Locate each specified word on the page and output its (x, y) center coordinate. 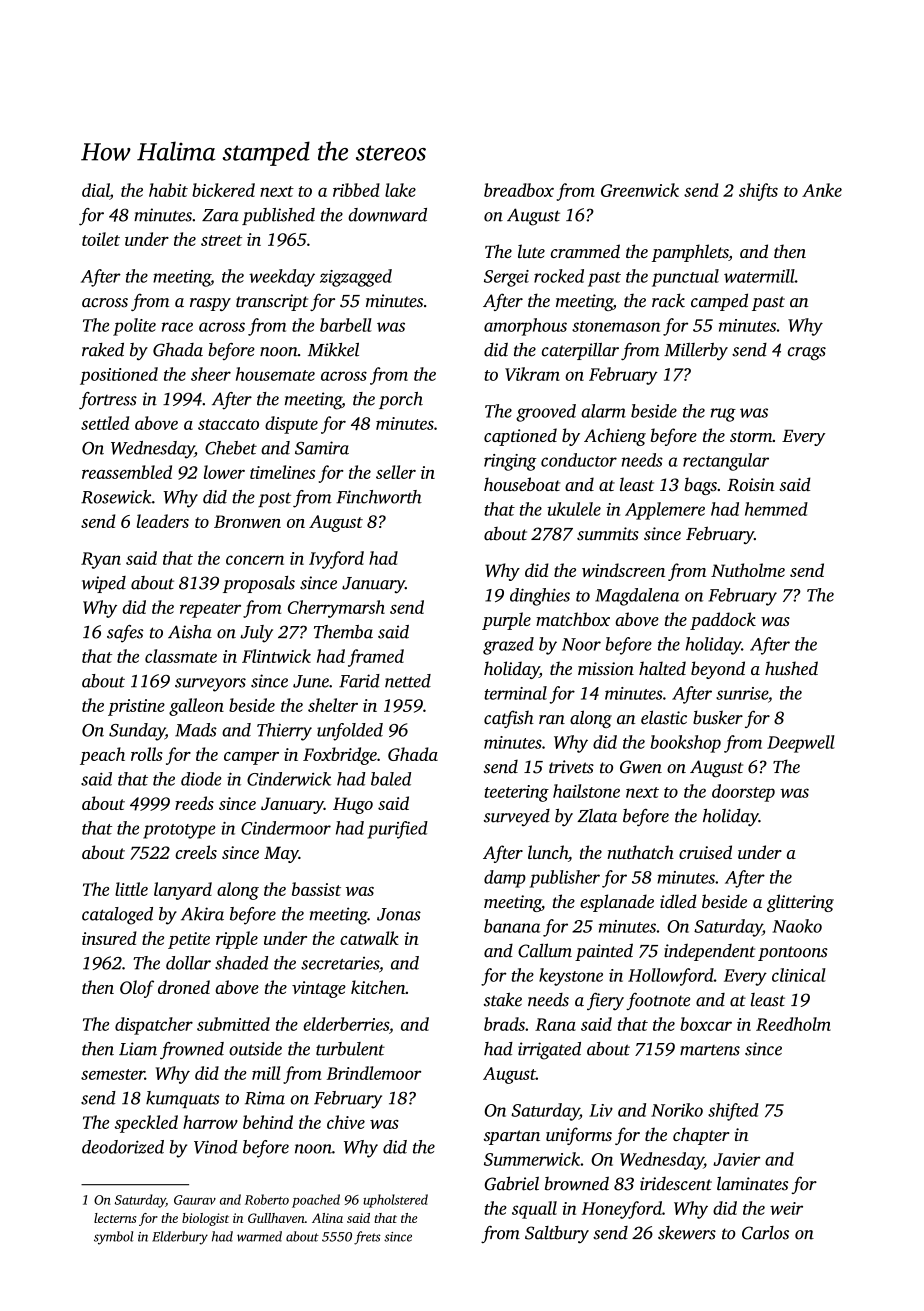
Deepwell (801, 744)
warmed (259, 1236)
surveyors (210, 685)
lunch (548, 852)
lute (531, 251)
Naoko (797, 926)
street (221, 240)
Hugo (353, 805)
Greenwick (640, 190)
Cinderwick (289, 779)
